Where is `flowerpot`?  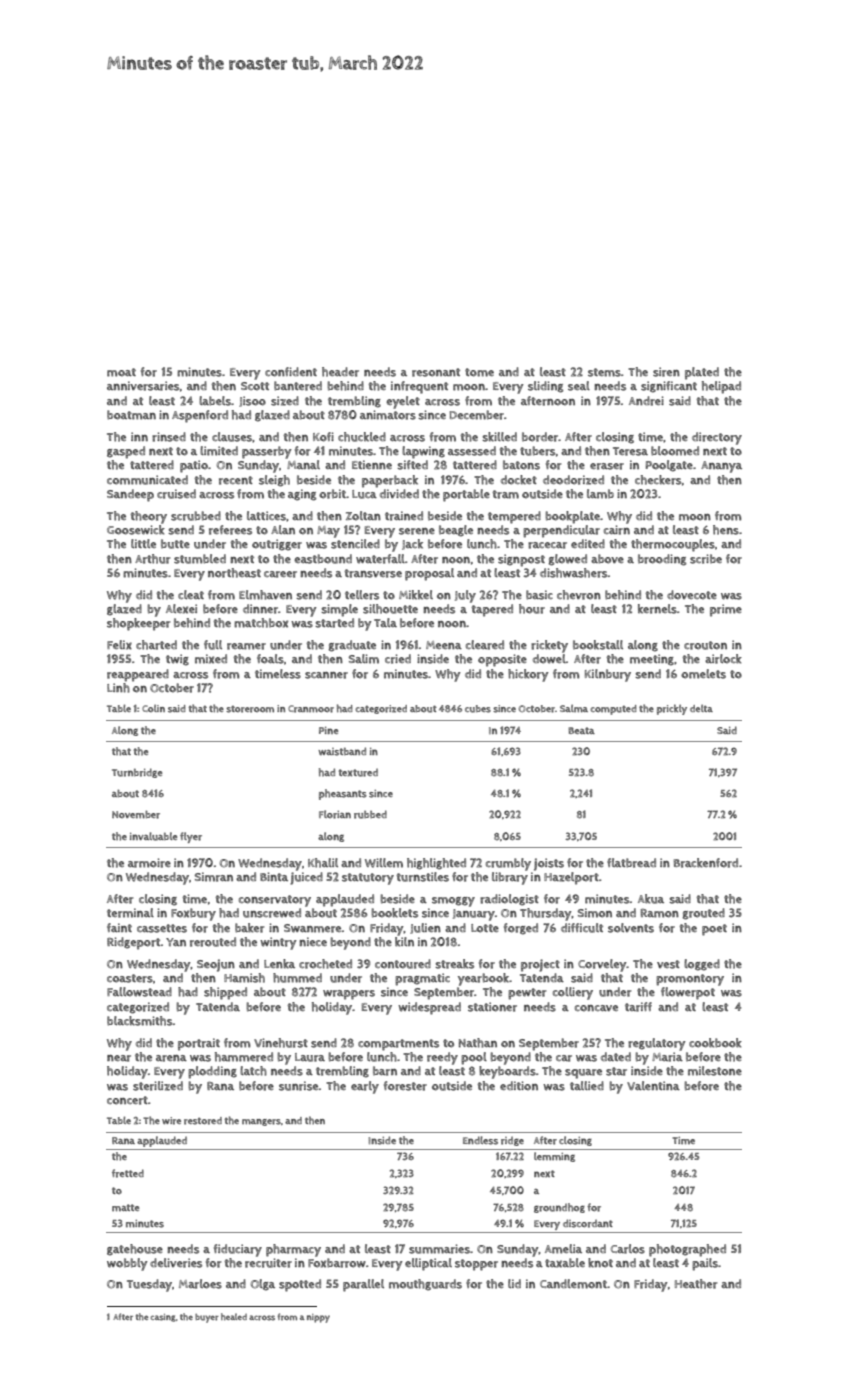
flowerpot is located at coordinates (688, 993).
